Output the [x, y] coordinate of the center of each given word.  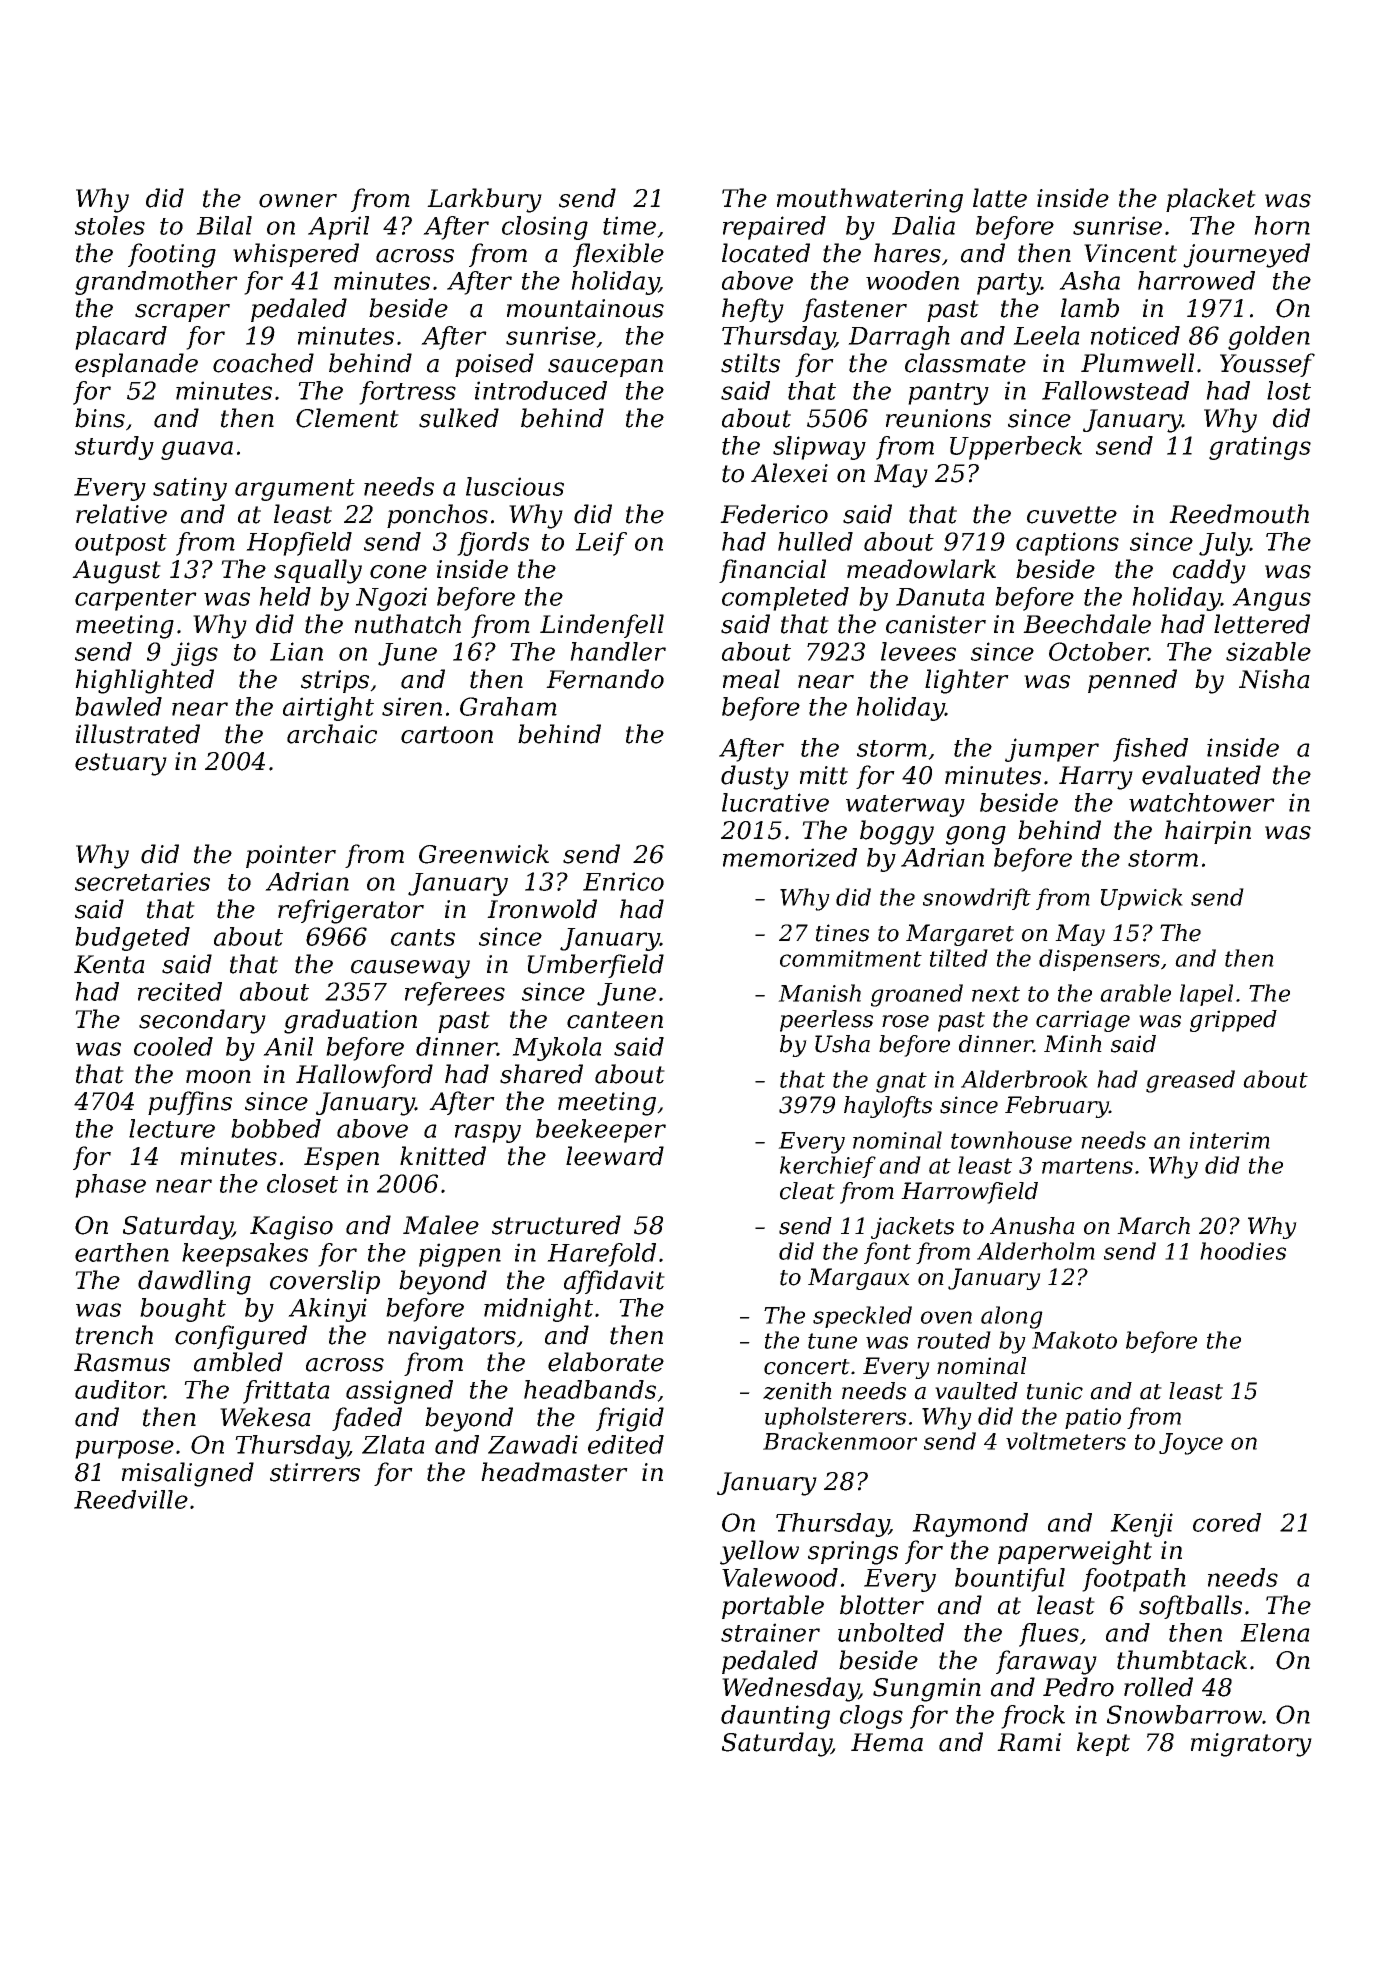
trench [114, 1335]
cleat [807, 1191]
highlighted [144, 681]
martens [1087, 1166]
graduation [350, 1021]
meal [751, 679]
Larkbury [484, 200]
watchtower [1202, 802]
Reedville [131, 1499]
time [629, 225]
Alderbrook [1024, 1079]
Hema [887, 1742]
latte [1000, 198]
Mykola [557, 1049]
